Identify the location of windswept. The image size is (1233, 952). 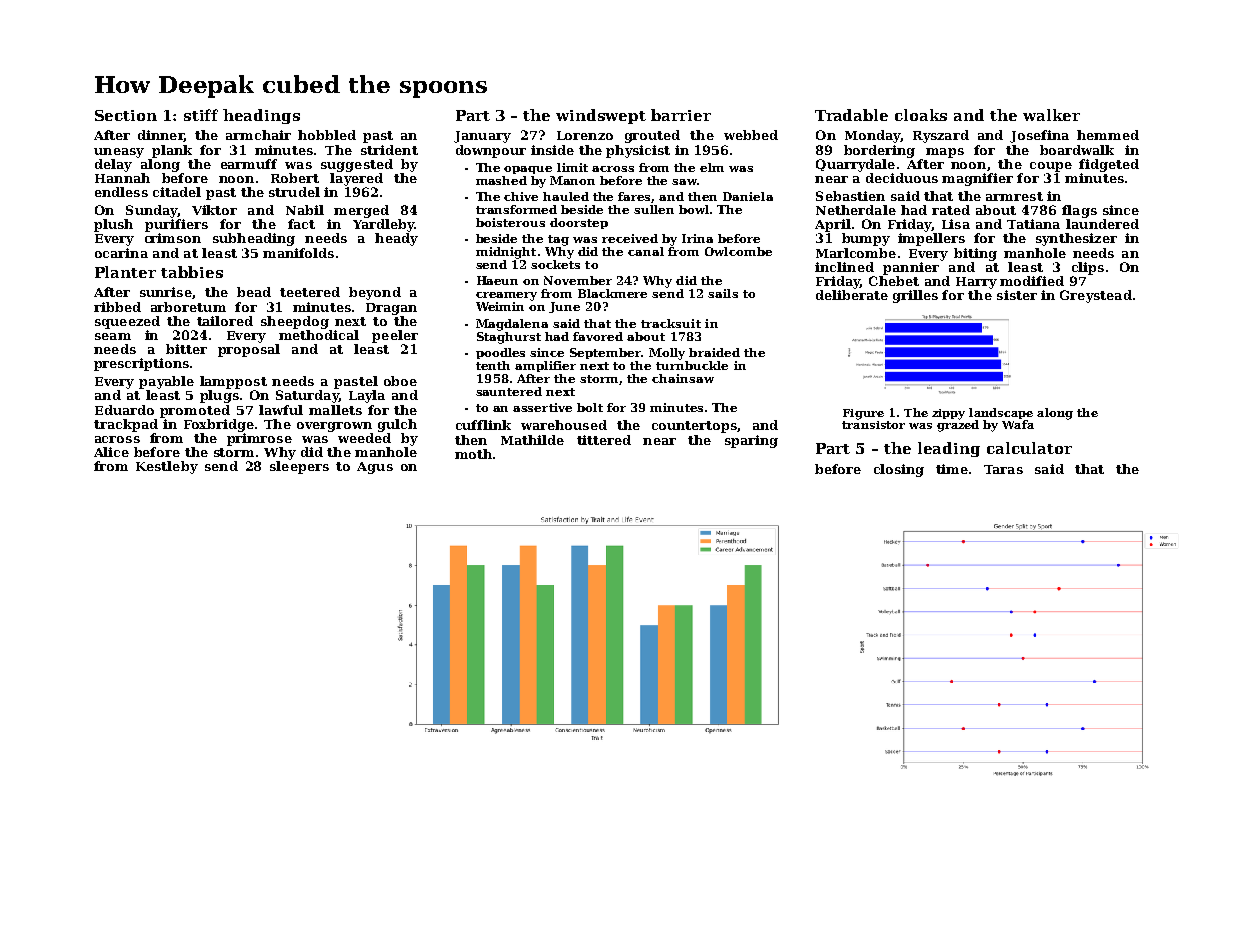
(601, 116).
